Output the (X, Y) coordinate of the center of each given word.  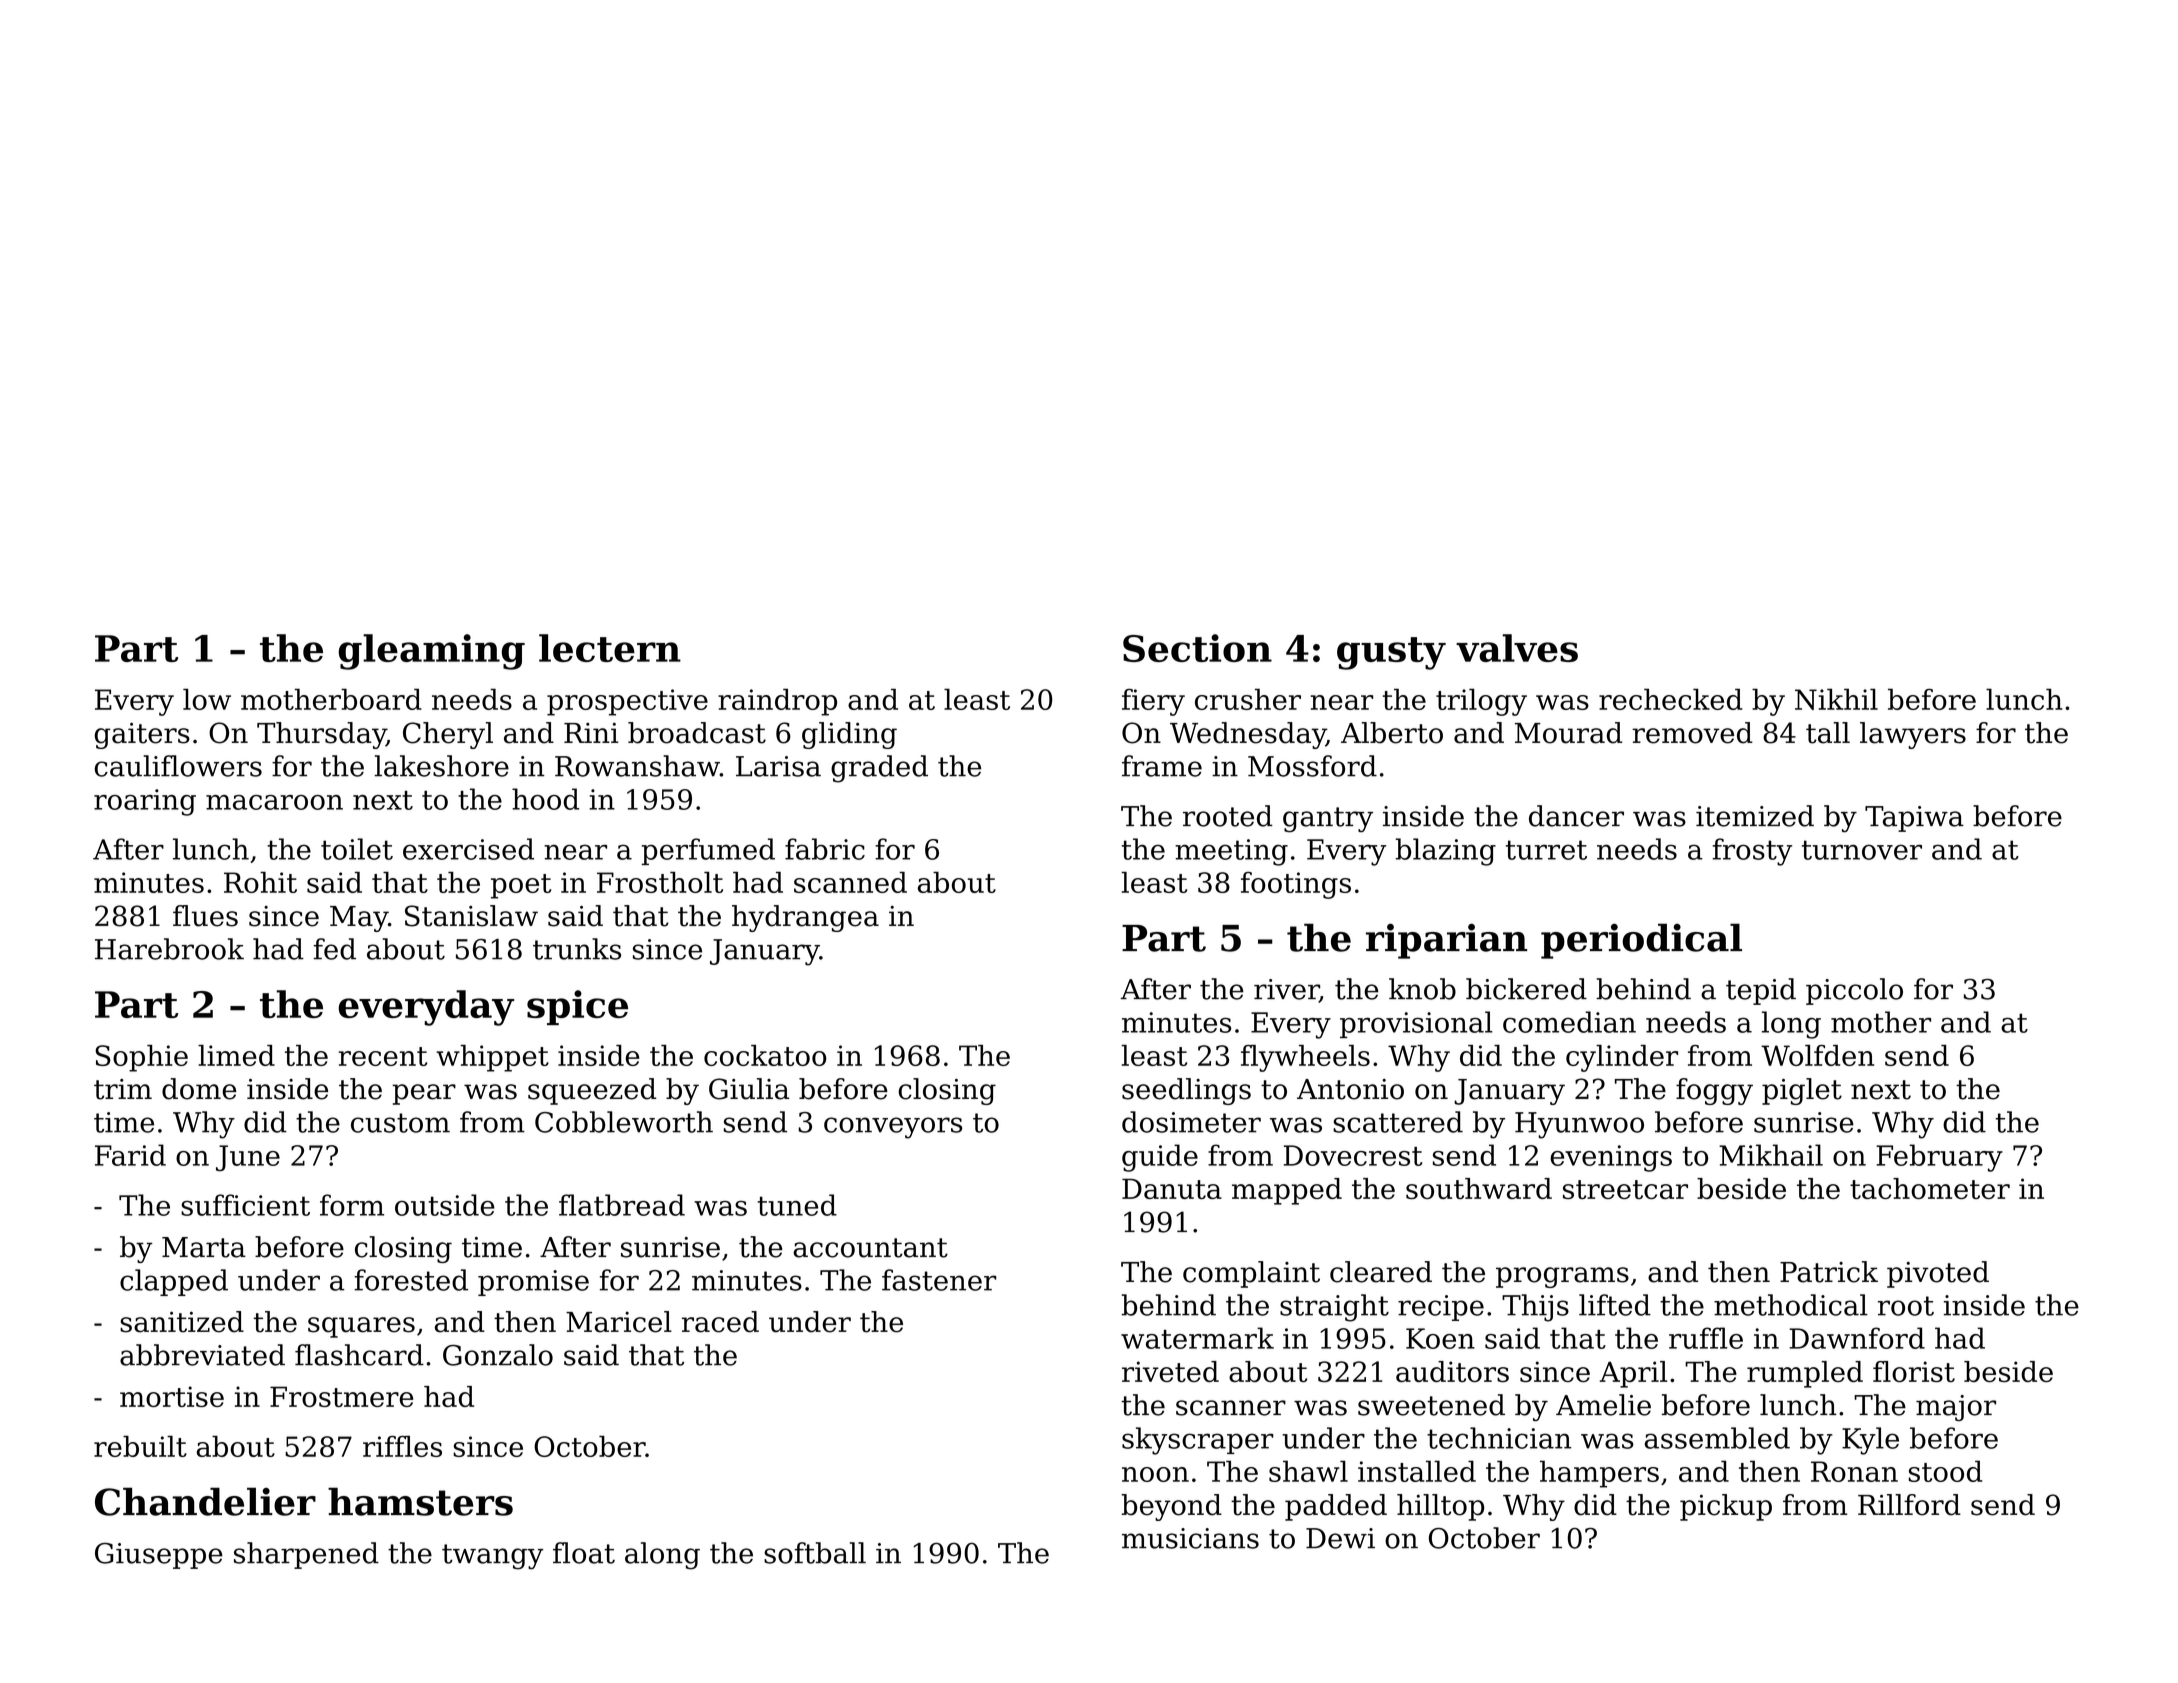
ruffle (1706, 1338)
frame (1162, 766)
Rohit (260, 882)
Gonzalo (498, 1355)
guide (1160, 1158)
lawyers (1913, 735)
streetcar (1625, 1189)
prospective (627, 702)
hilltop (1440, 1507)
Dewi (1340, 1538)
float (584, 1553)
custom (400, 1123)
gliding (849, 735)
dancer (1576, 816)
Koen (1440, 1338)
